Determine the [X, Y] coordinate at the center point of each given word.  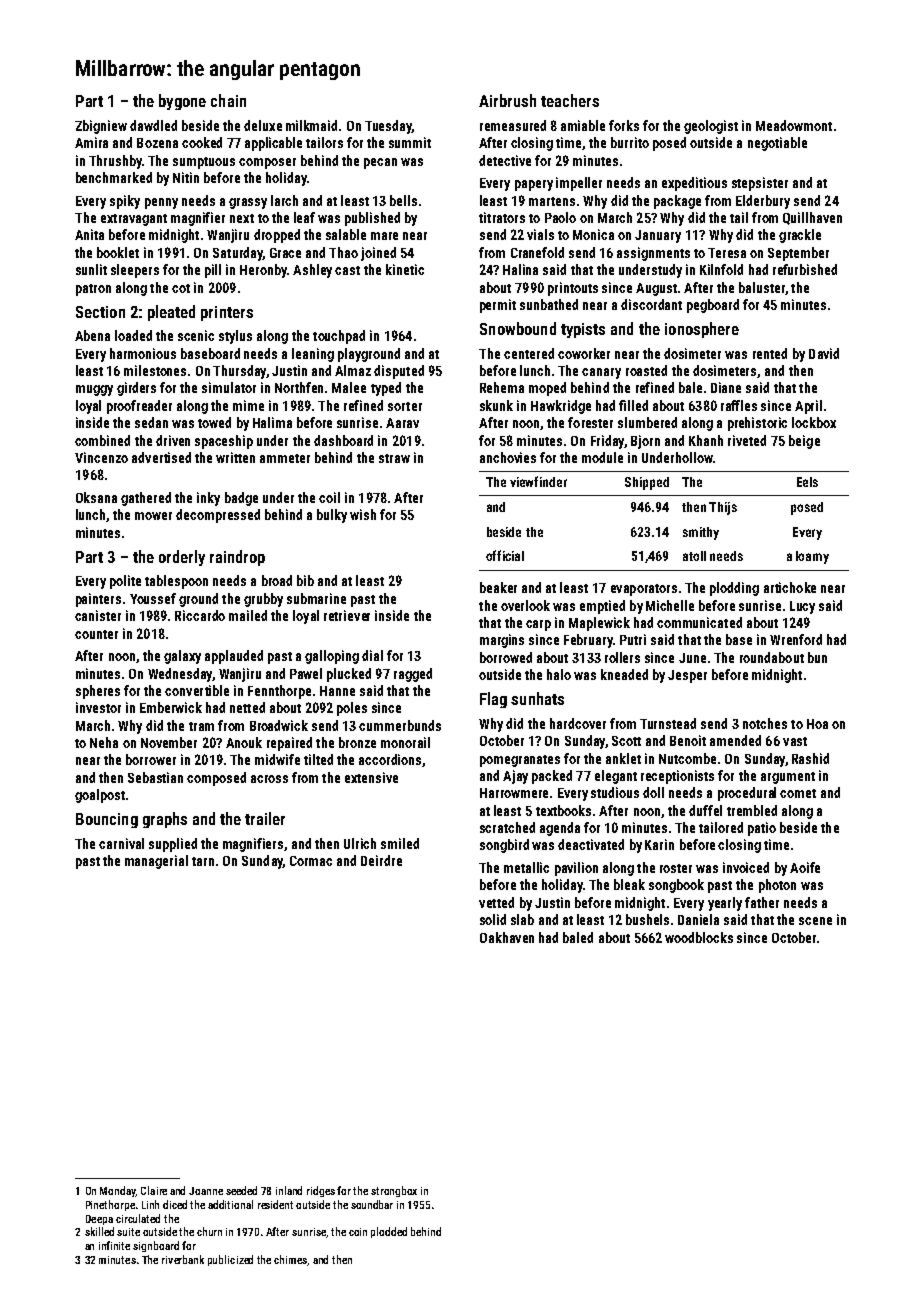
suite [128, 1232]
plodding [734, 589]
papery [534, 185]
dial [372, 655]
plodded [389, 1232]
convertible [197, 690]
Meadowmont [794, 125]
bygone [182, 102]
